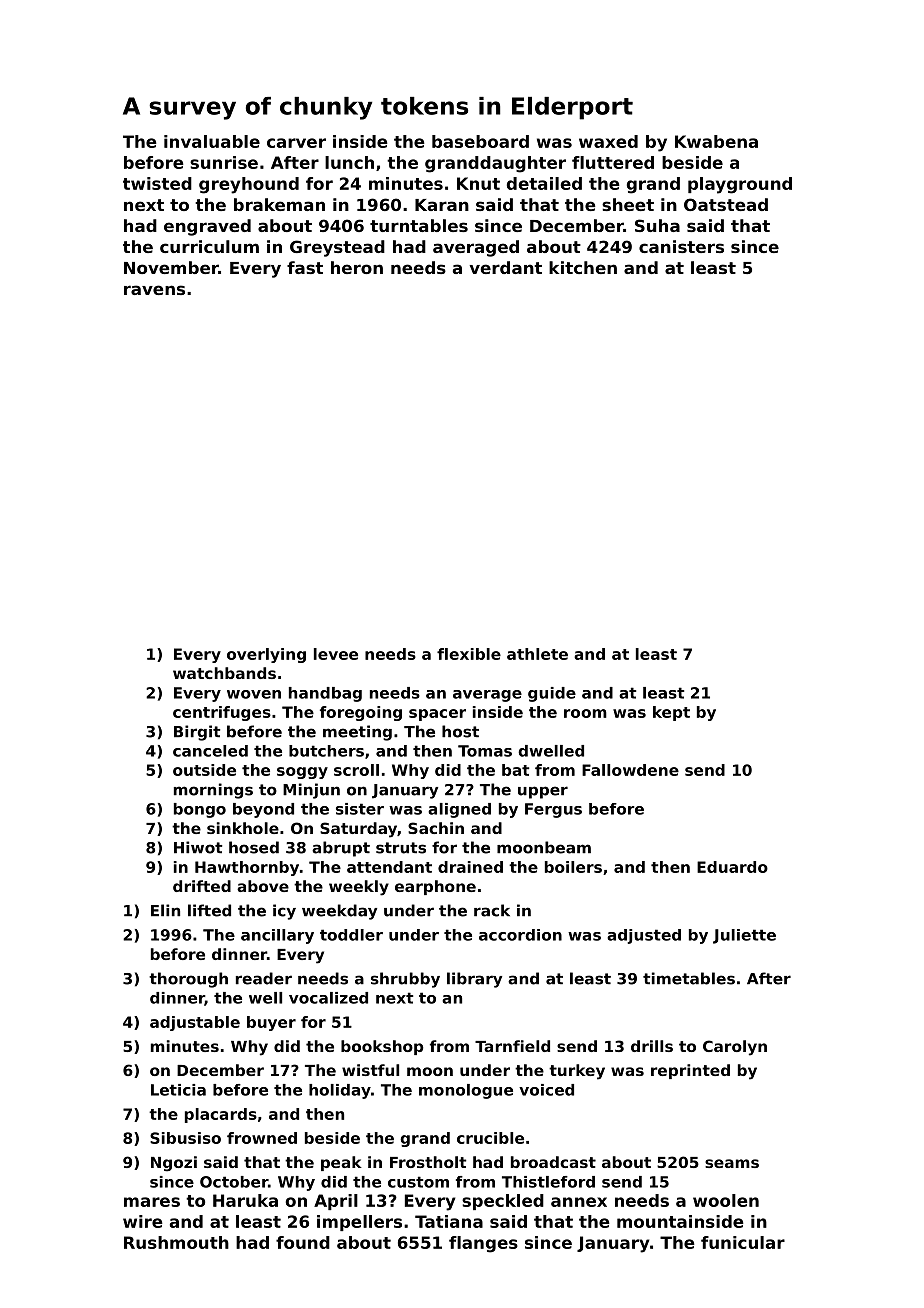  I want to click on library, so click(474, 980).
